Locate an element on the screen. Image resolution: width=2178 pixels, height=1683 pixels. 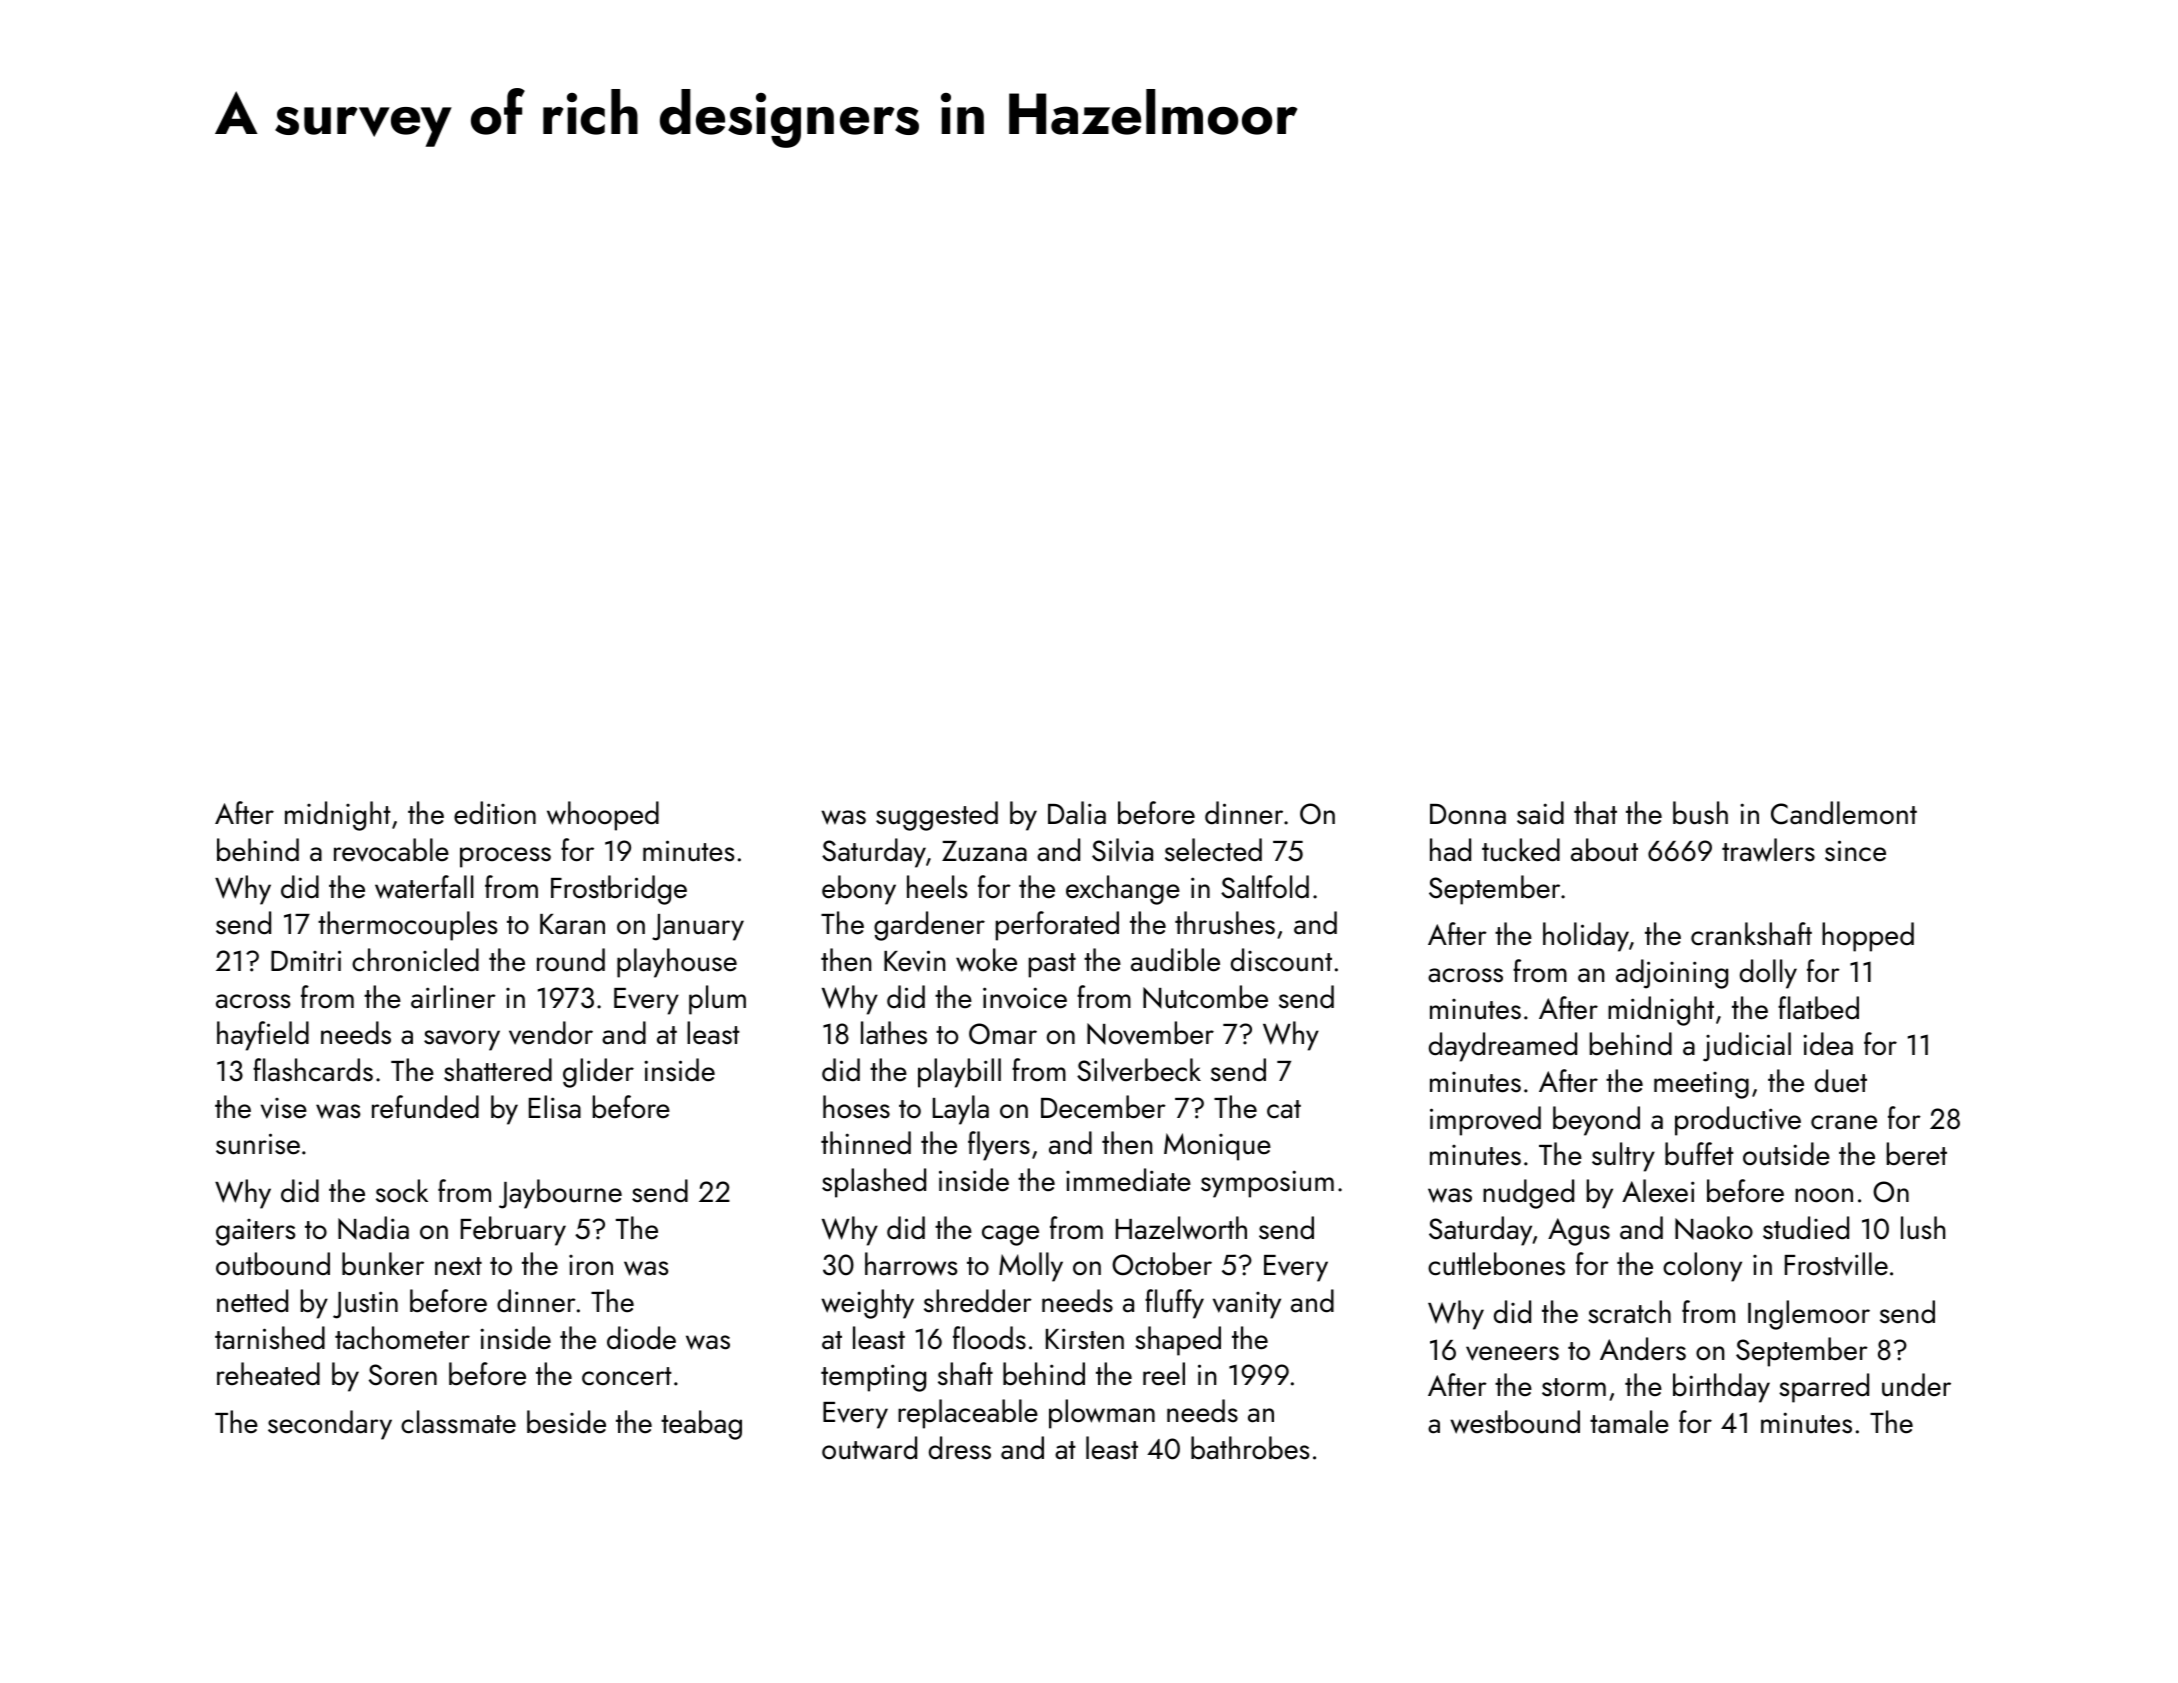
Candlemont is located at coordinates (1844, 813).
